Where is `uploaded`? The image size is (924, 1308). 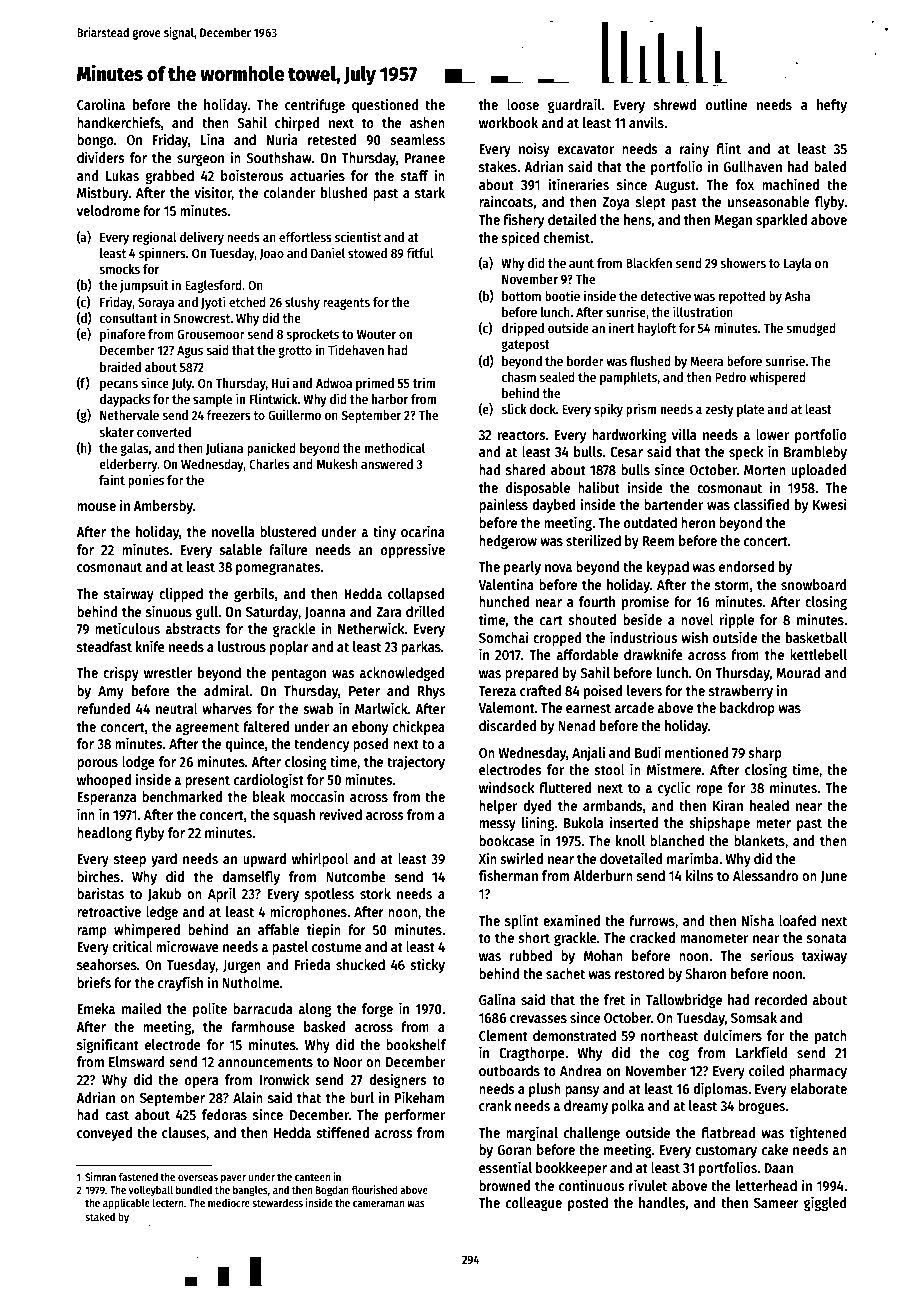
uploaded is located at coordinates (819, 471).
